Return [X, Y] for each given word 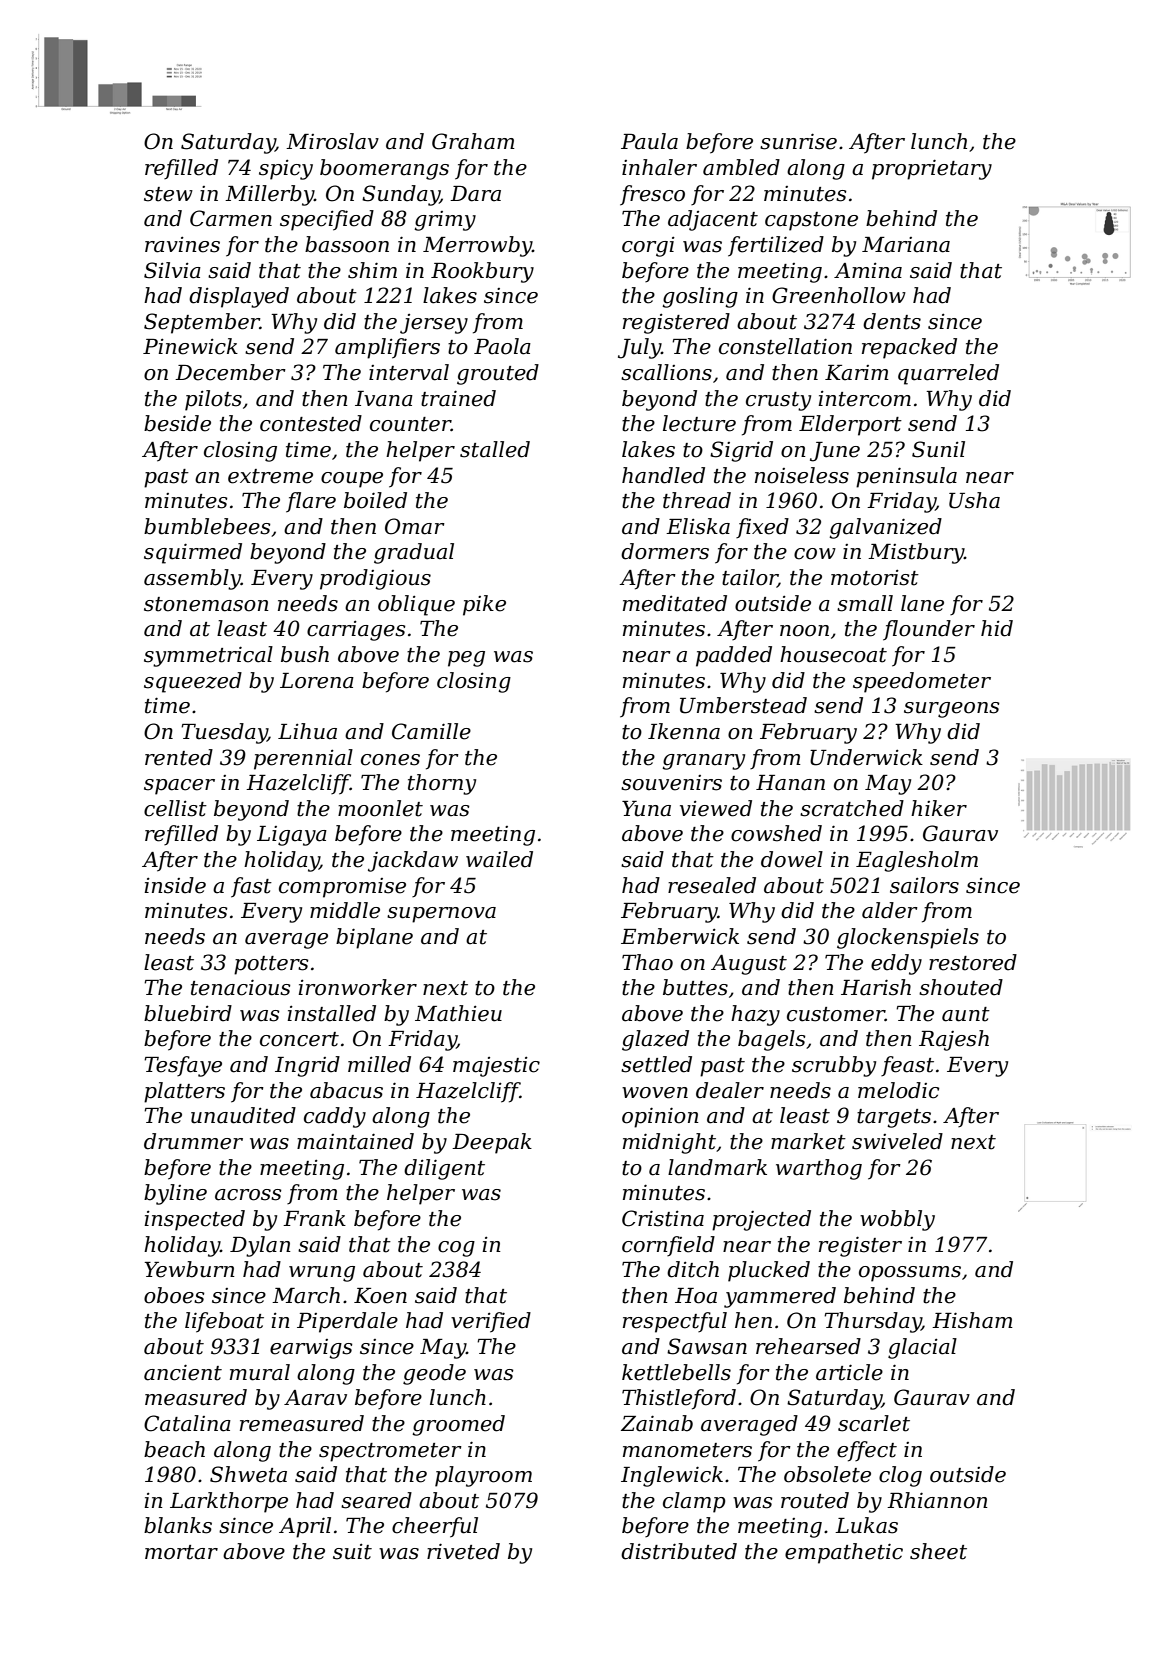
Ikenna [684, 731]
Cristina [663, 1218]
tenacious [240, 987]
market [808, 1141]
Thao [647, 962]
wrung [322, 1274]
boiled [375, 500]
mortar [181, 1552]
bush [305, 654]
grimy [445, 221]
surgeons [951, 710]
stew [168, 194]
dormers [665, 551]
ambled [741, 167]
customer [836, 1014]
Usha [974, 500]
